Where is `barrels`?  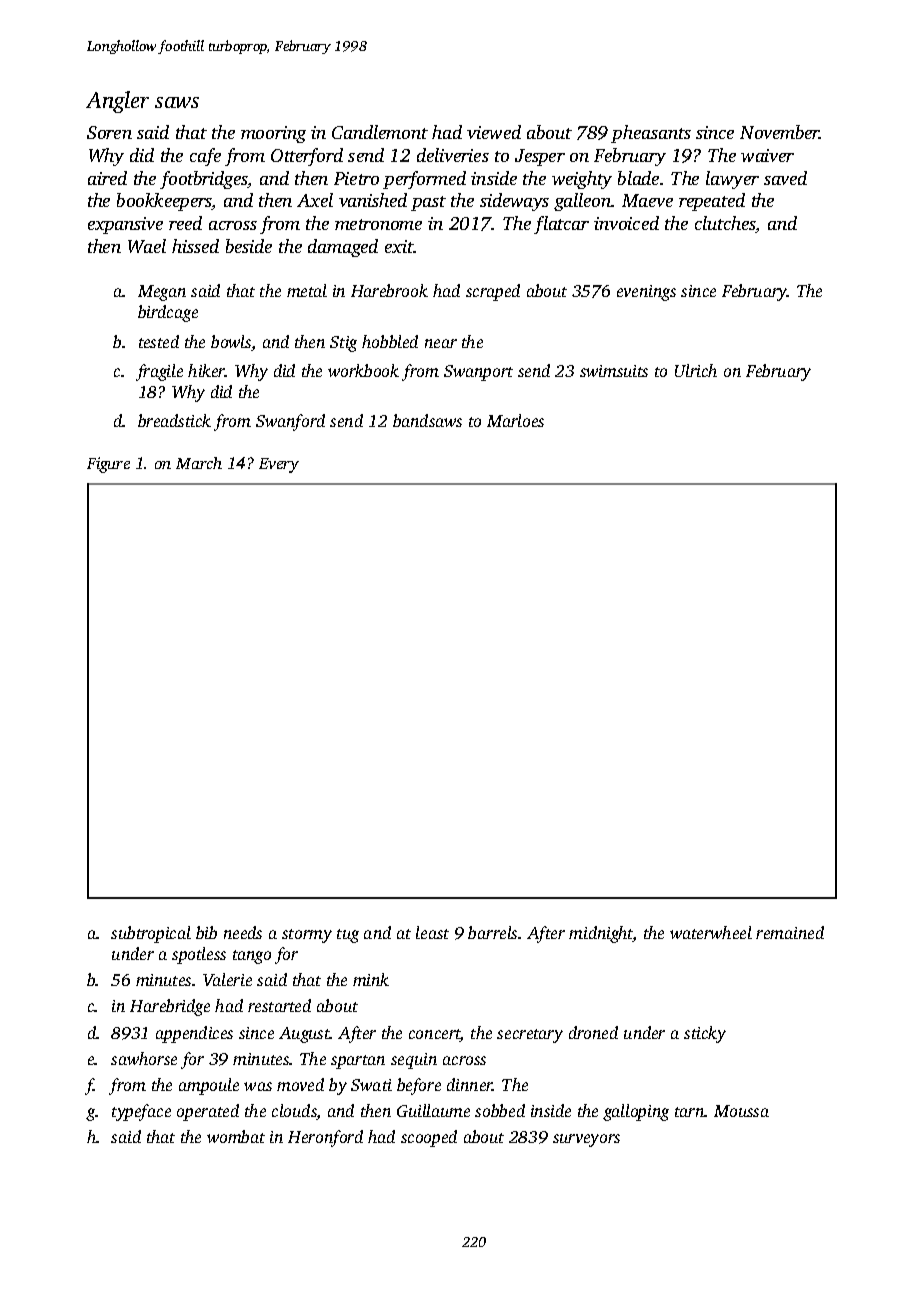
barrels is located at coordinates (492, 932).
